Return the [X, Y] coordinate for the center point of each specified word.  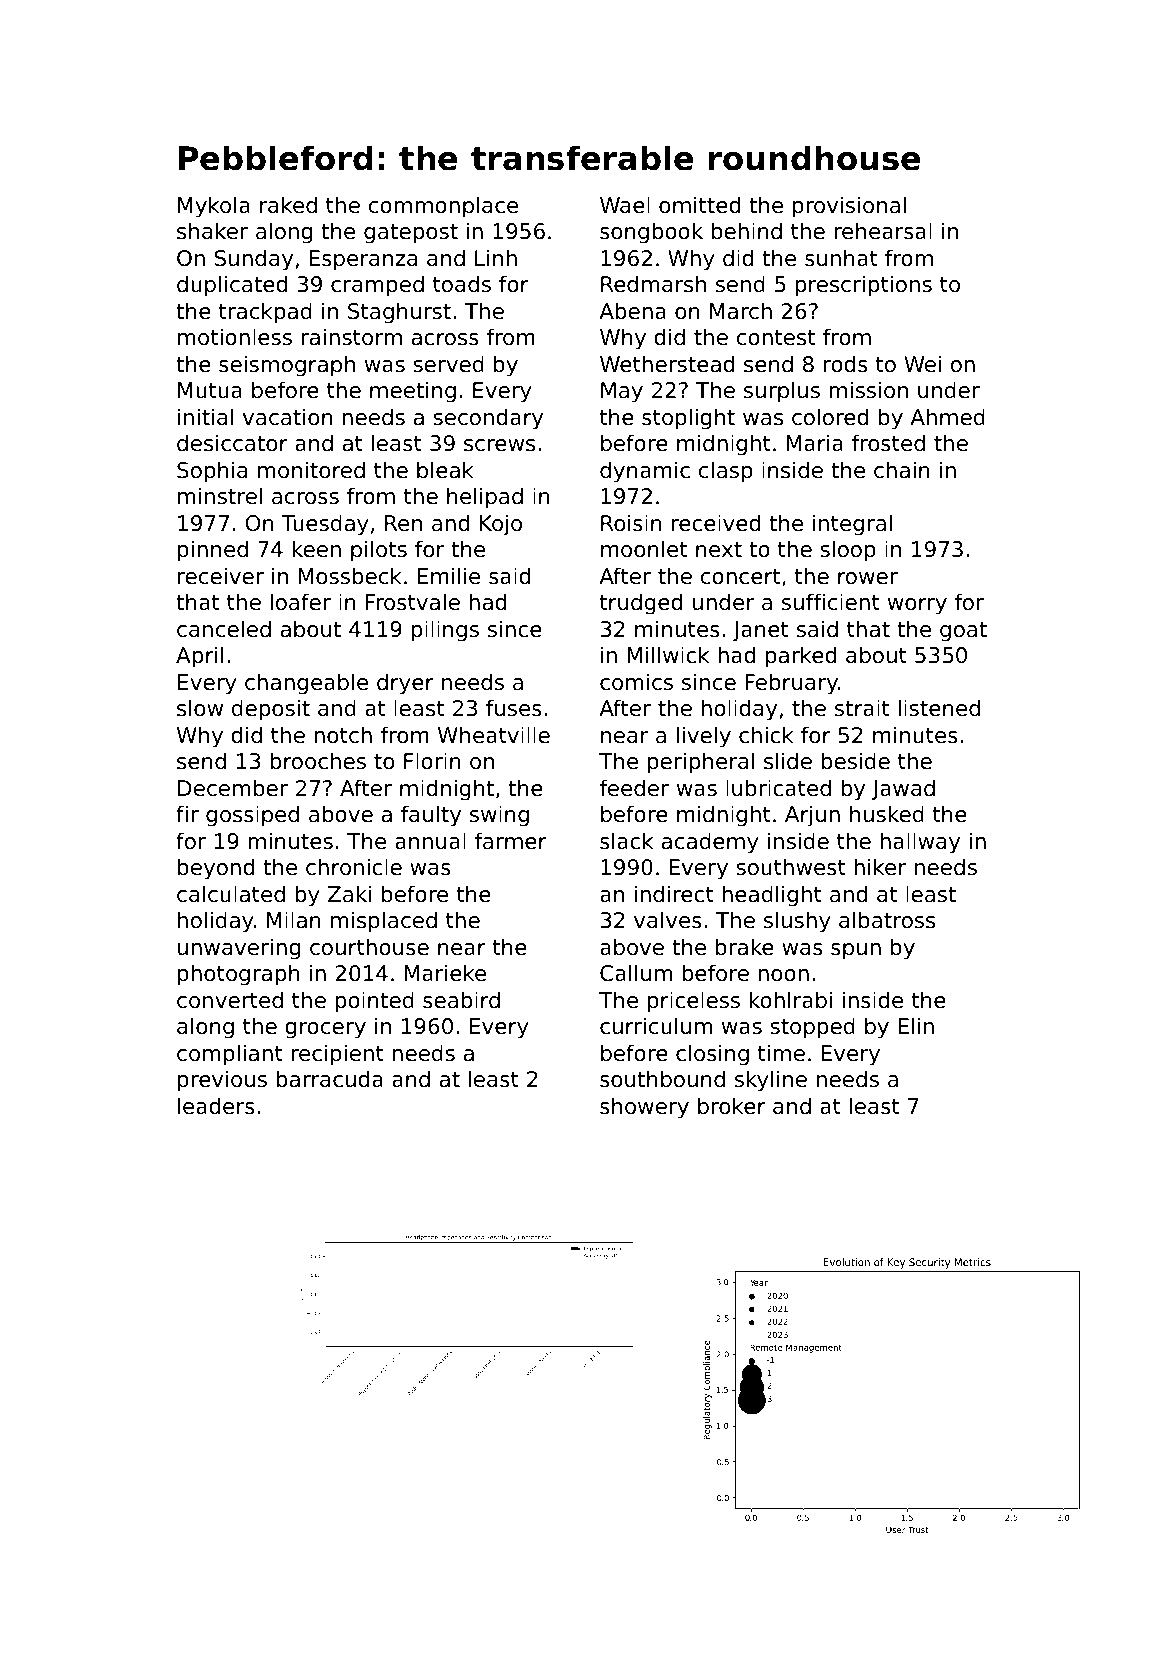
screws [499, 445]
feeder [634, 788]
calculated [231, 894]
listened [939, 708]
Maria [815, 443]
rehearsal [883, 231]
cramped [377, 286]
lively [704, 737]
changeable [306, 684]
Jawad [903, 790]
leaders [216, 1106]
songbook [651, 233]
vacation [288, 417]
